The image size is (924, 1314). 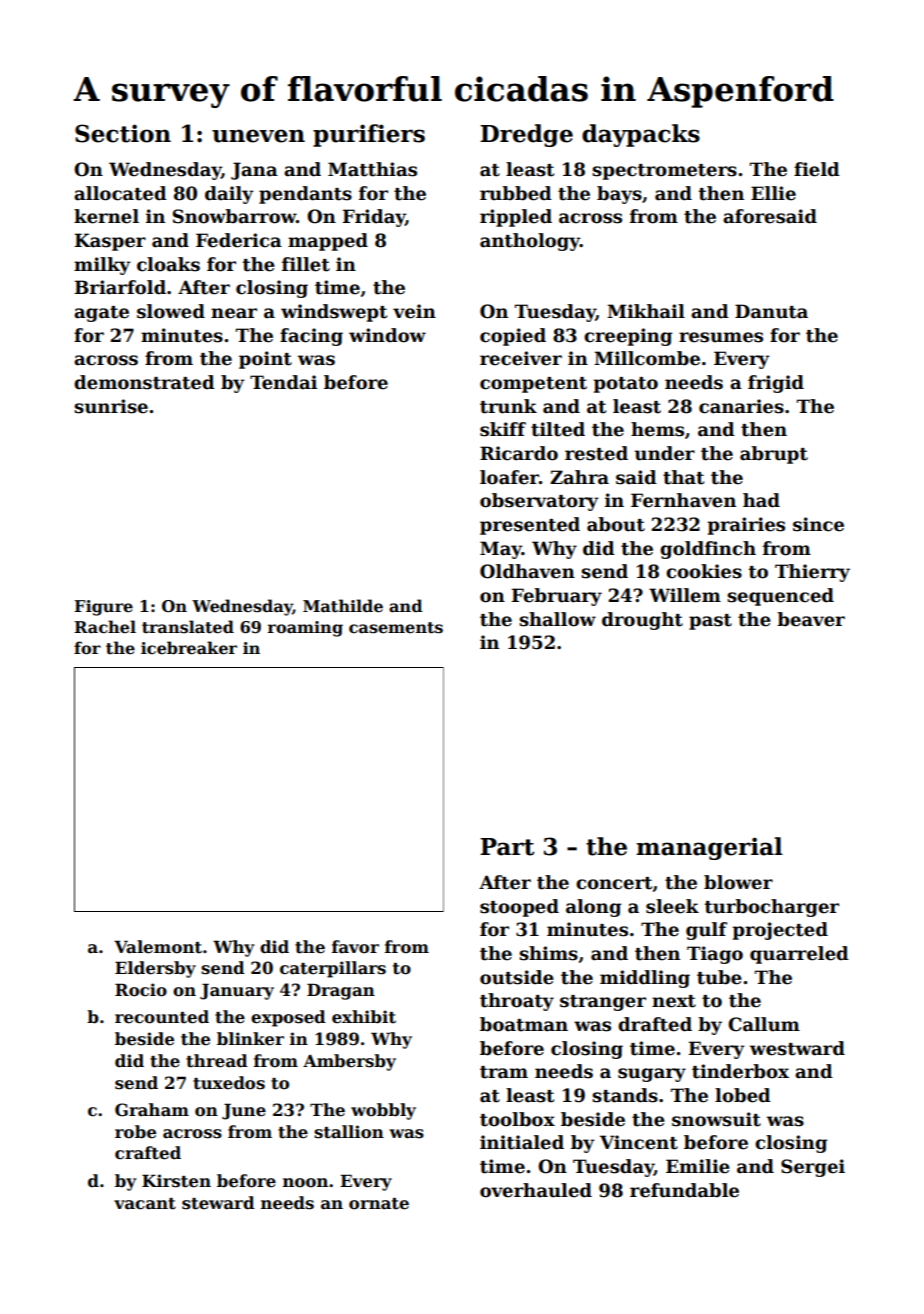 I want to click on frigid, so click(x=776, y=384).
